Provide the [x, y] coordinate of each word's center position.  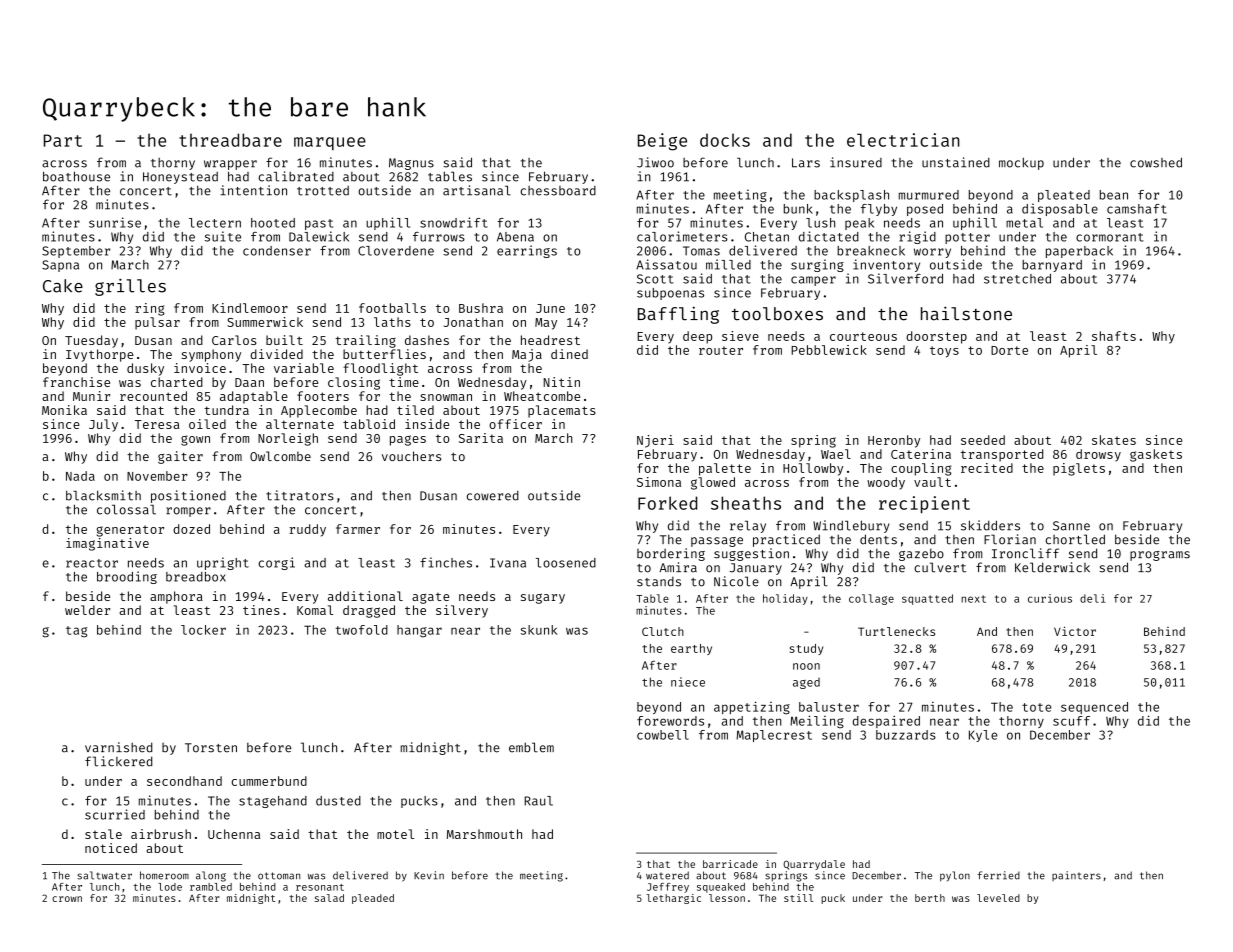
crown [67, 899]
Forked [667, 503]
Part [63, 140]
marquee [330, 143]
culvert [940, 567]
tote [1036, 707]
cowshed [1156, 162]
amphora [176, 597]
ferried [999, 875]
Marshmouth [484, 834]
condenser [277, 251]
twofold [362, 630]
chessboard [558, 191]
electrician [903, 140]
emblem [531, 747]
